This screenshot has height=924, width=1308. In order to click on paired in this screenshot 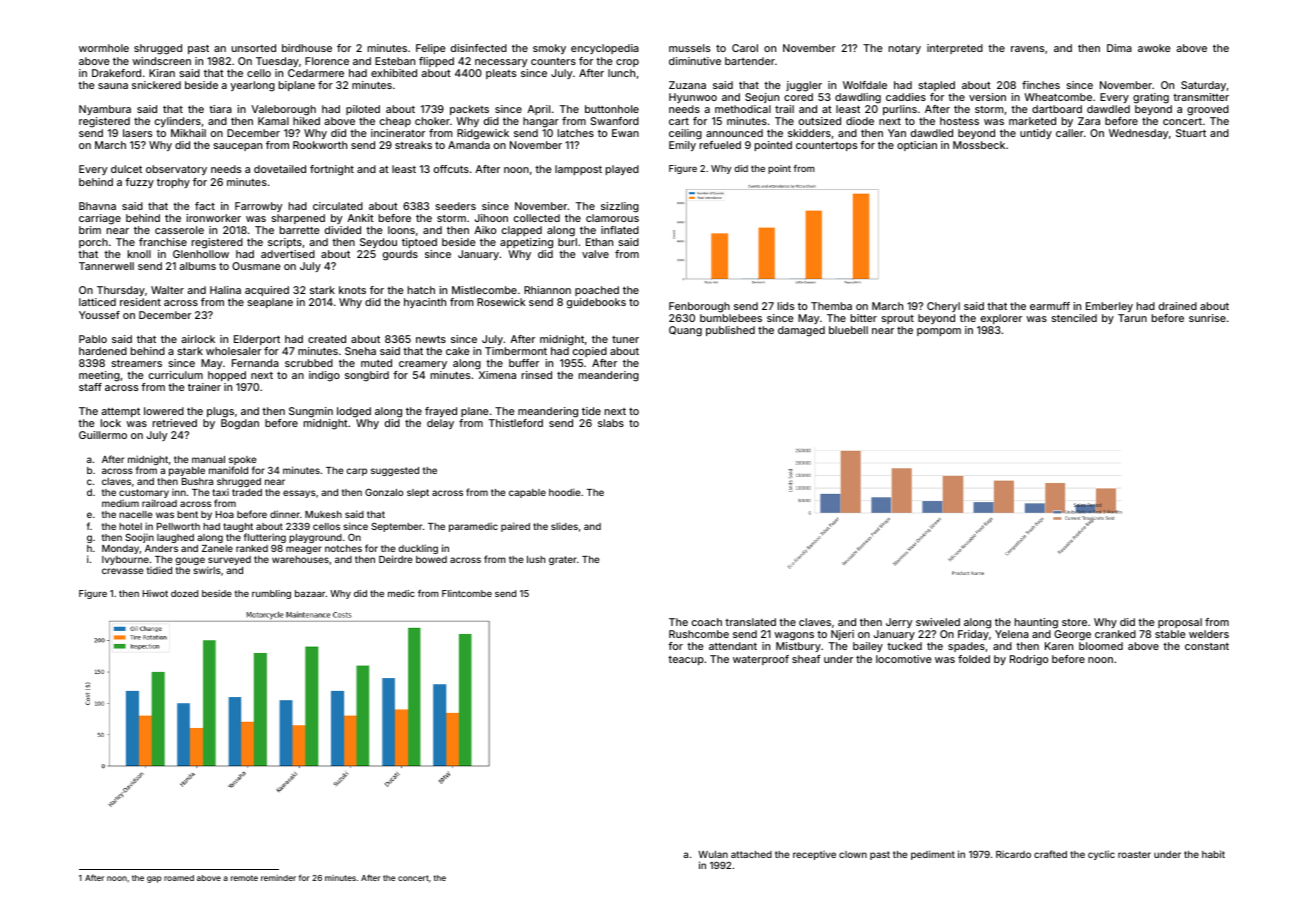, I will do `click(515, 527)`.
